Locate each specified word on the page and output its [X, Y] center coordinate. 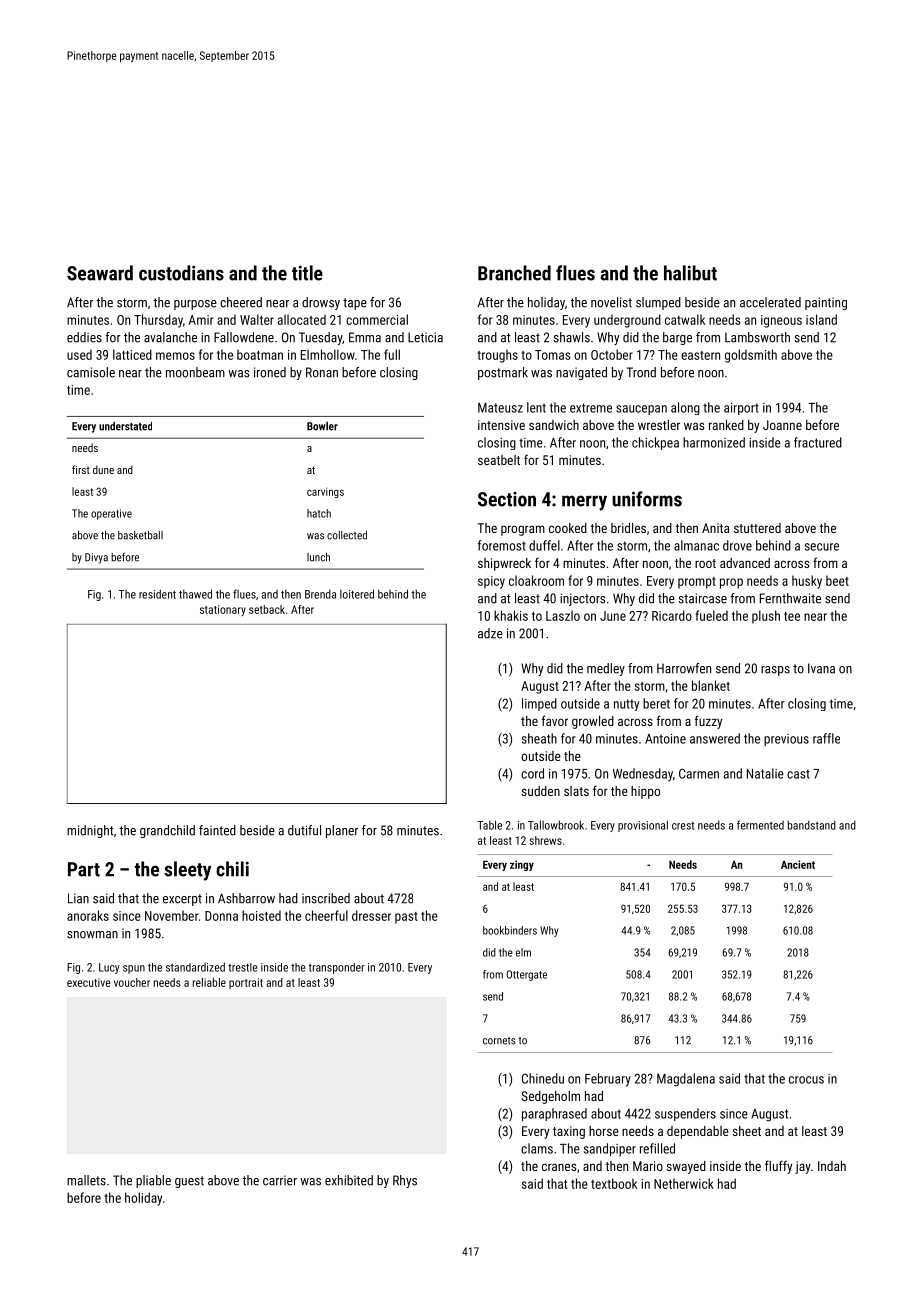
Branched [514, 273]
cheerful [326, 915]
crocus [806, 1080]
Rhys [405, 1181]
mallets [86, 1180]
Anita [715, 528]
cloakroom [536, 580]
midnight [90, 831]
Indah [832, 1166]
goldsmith [751, 356]
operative [111, 514]
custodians [181, 273]
